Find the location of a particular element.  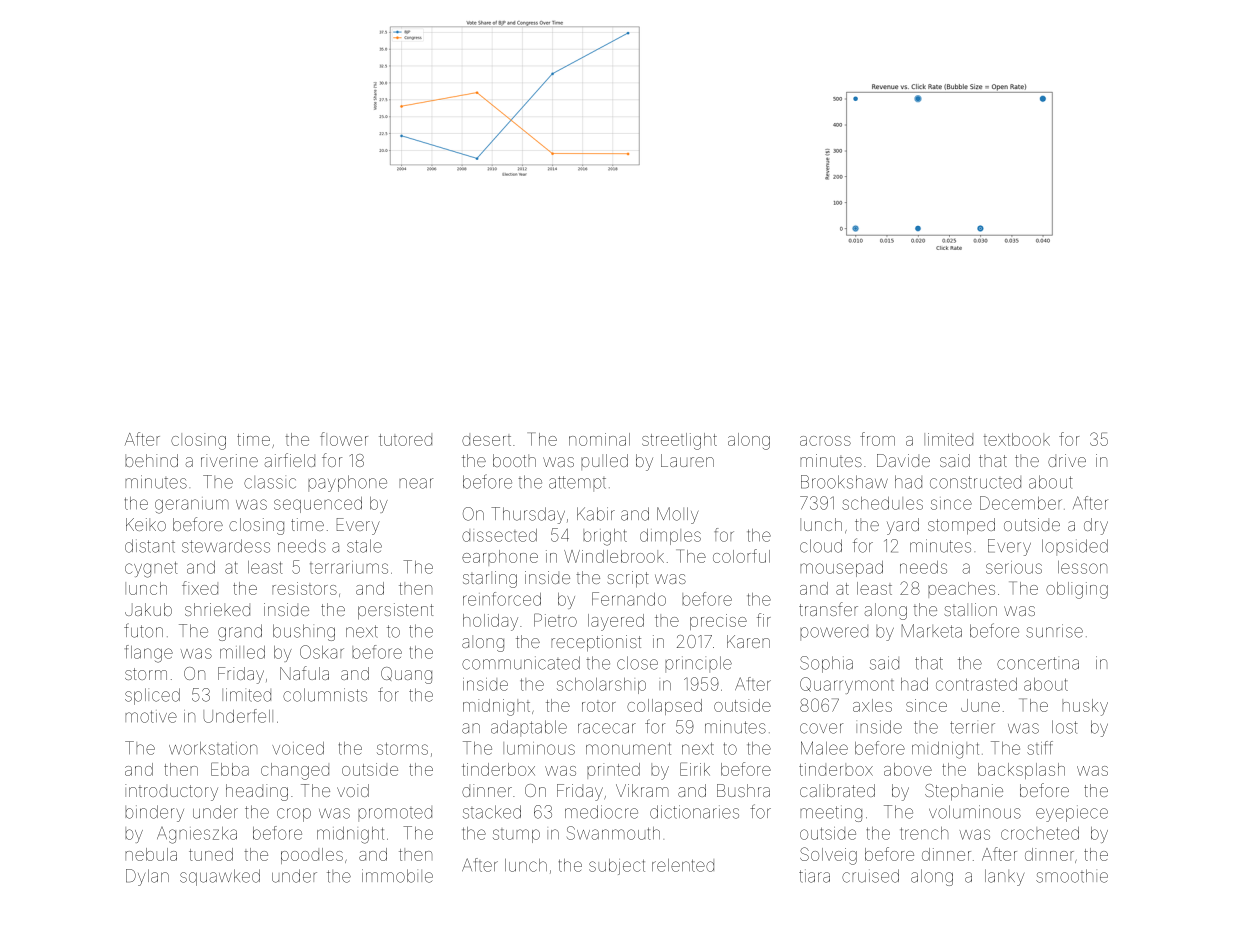

motive is located at coordinates (151, 717).
